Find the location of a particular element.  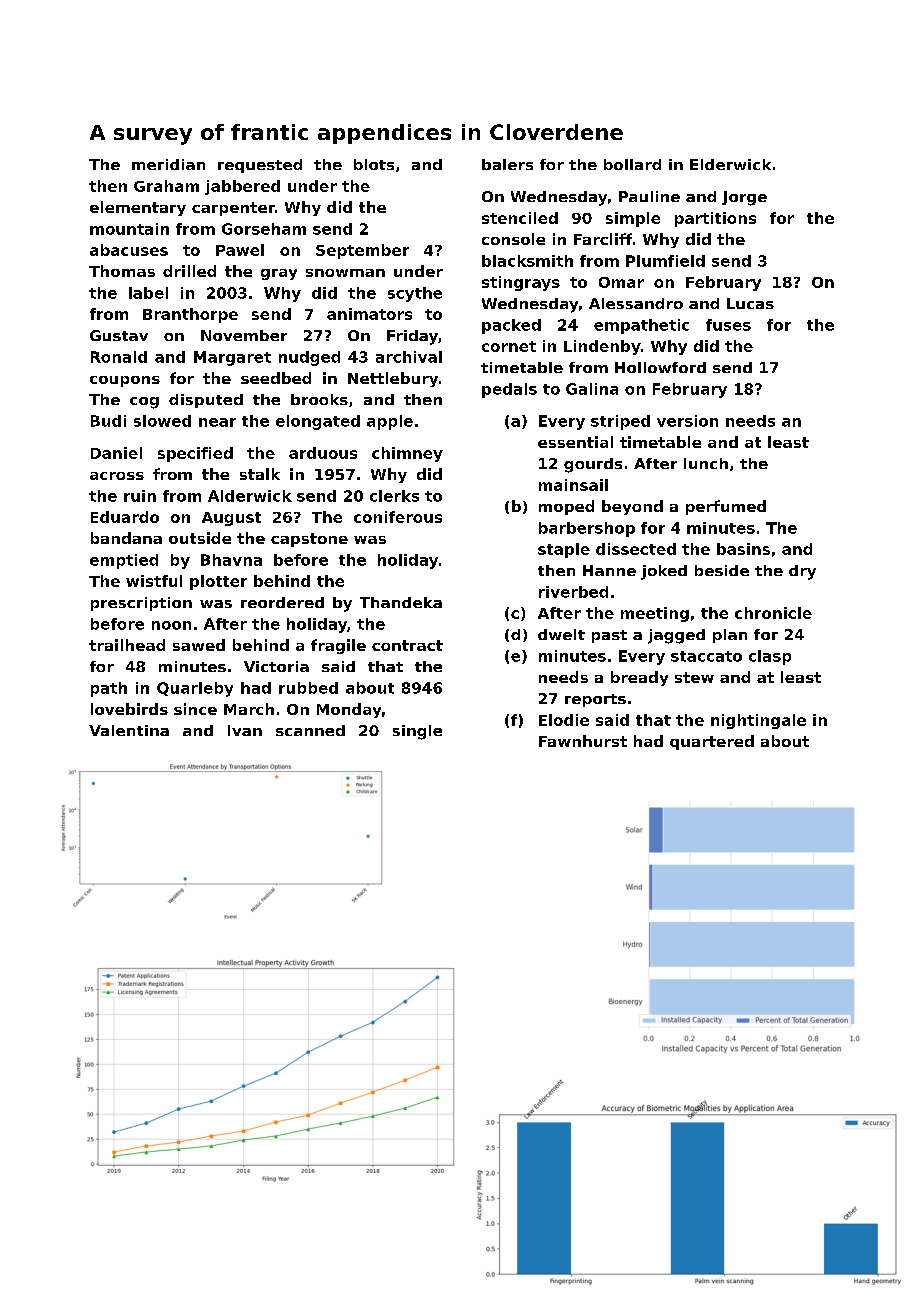

abacuses is located at coordinates (129, 250).
